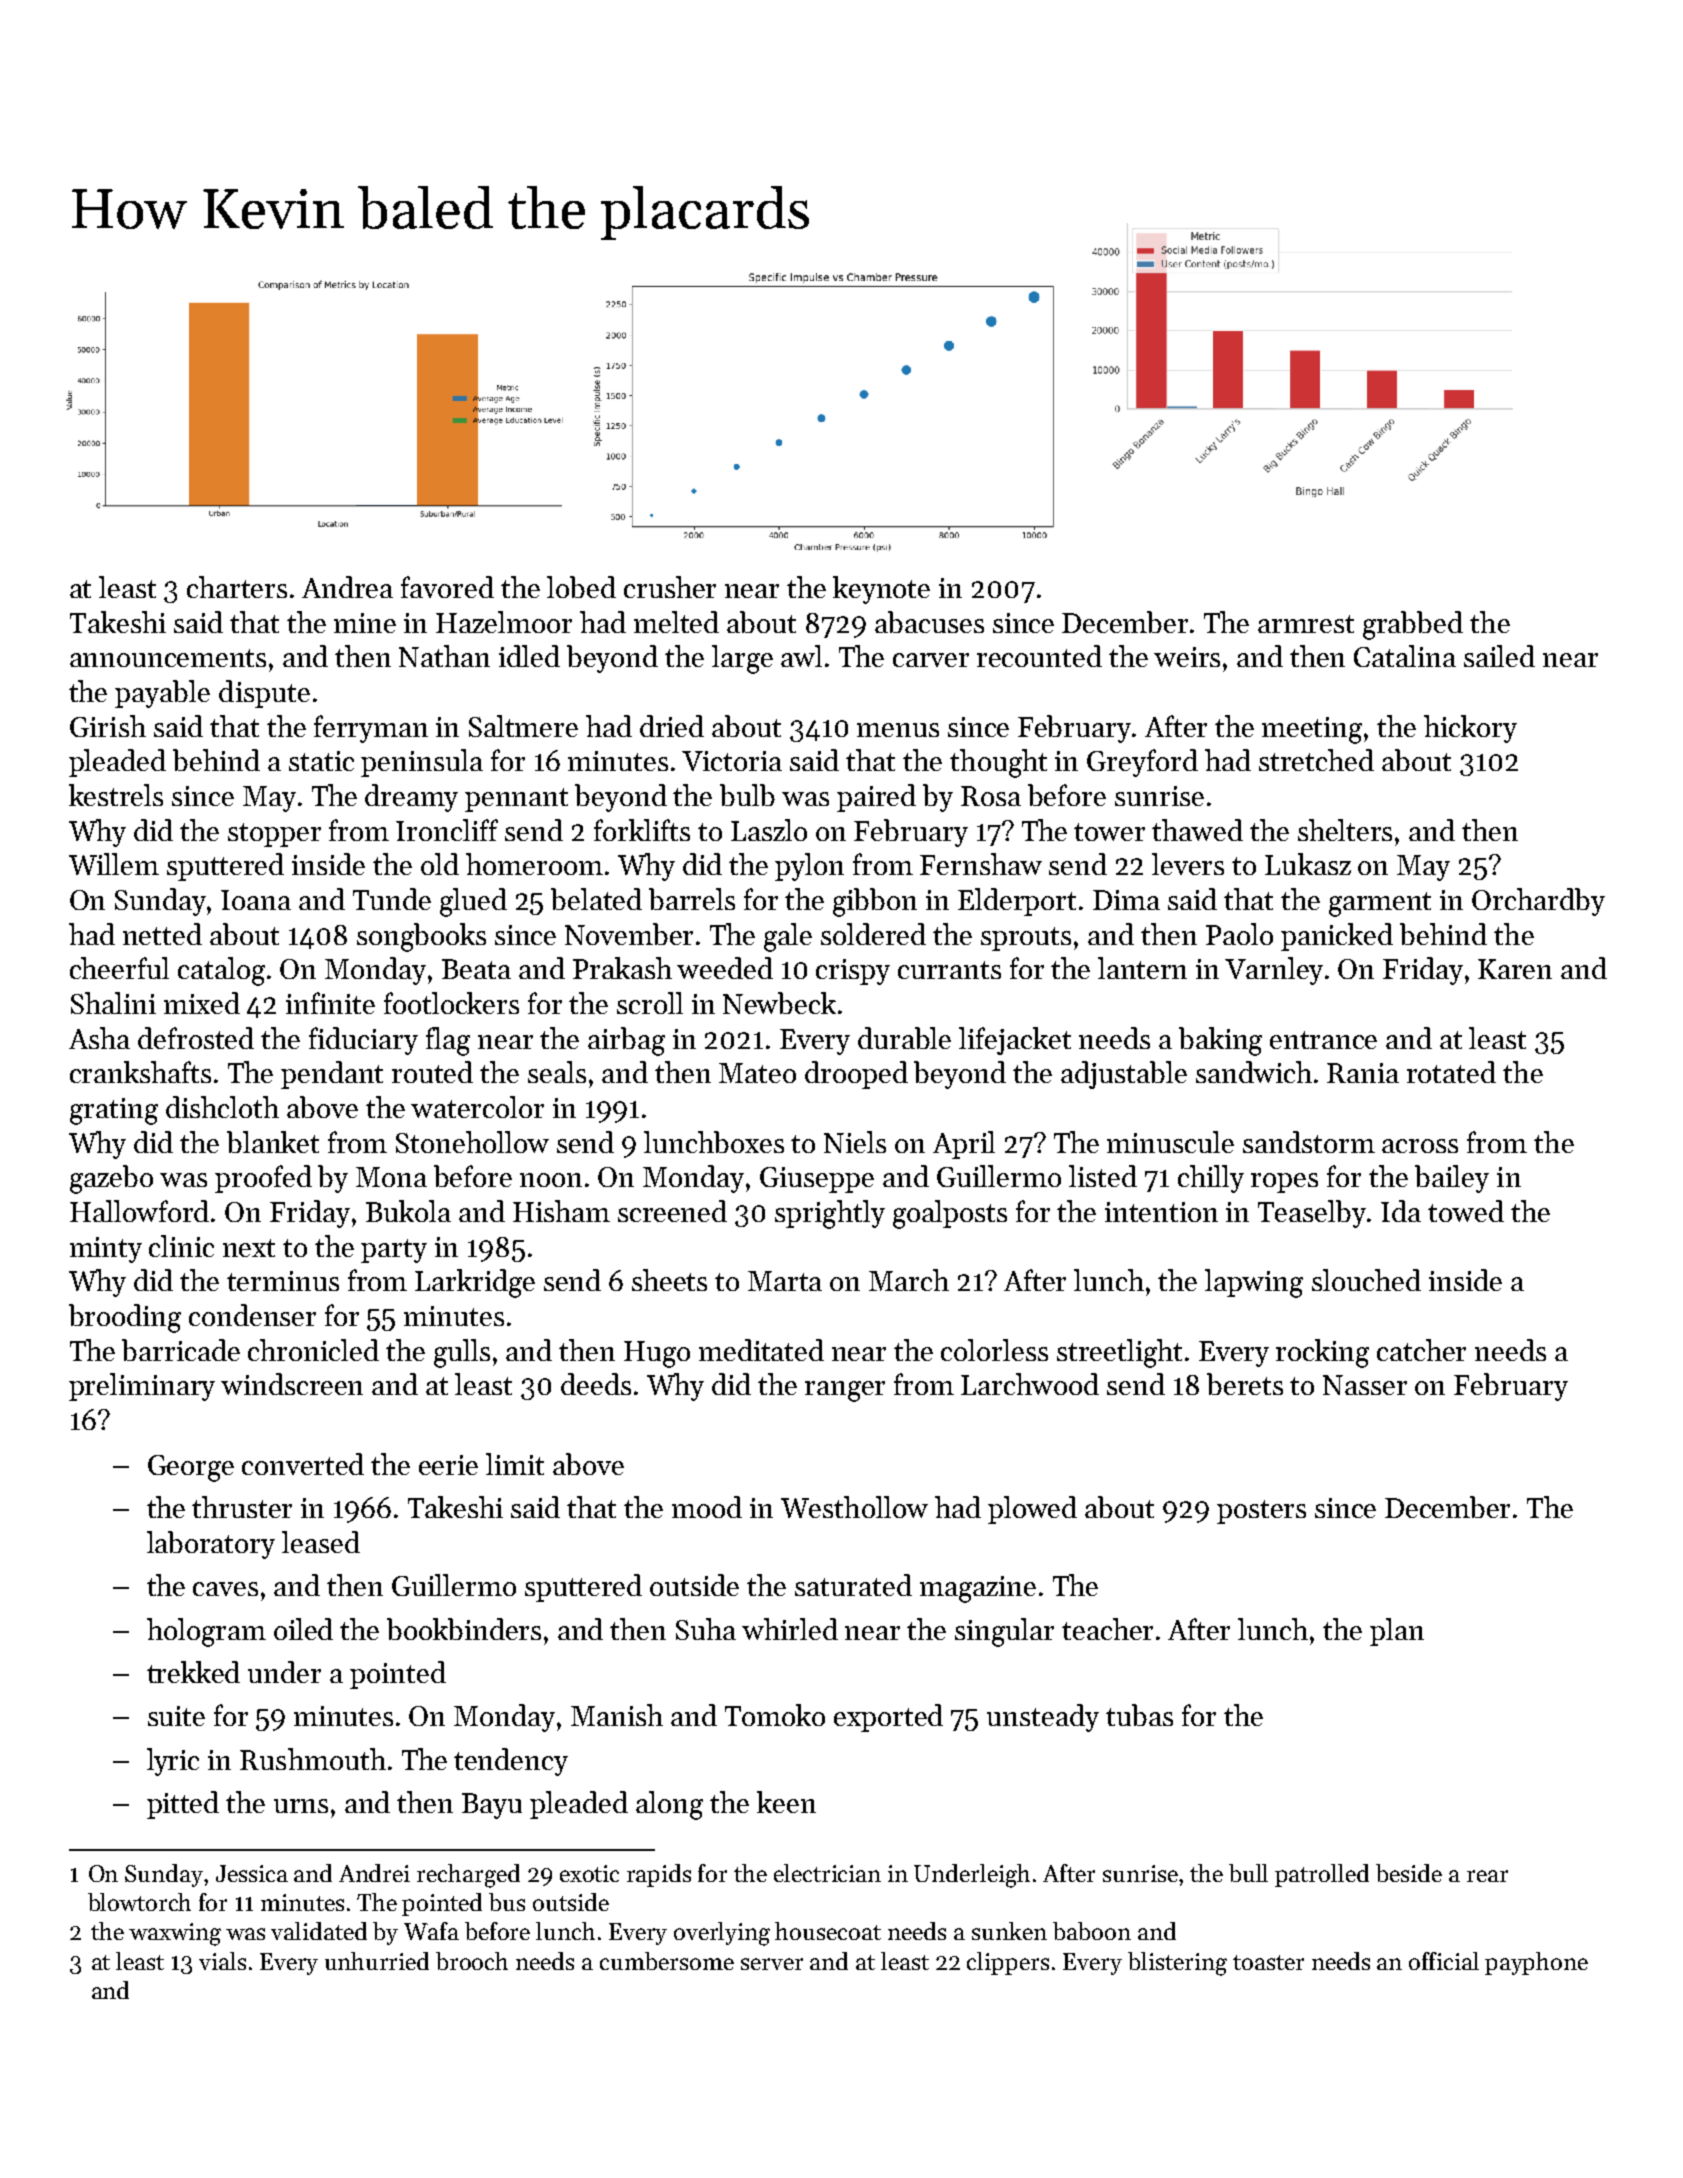 The image size is (1683, 2178). What do you see at coordinates (1380, 904) in the screenshot?
I see `garment` at bounding box center [1380, 904].
